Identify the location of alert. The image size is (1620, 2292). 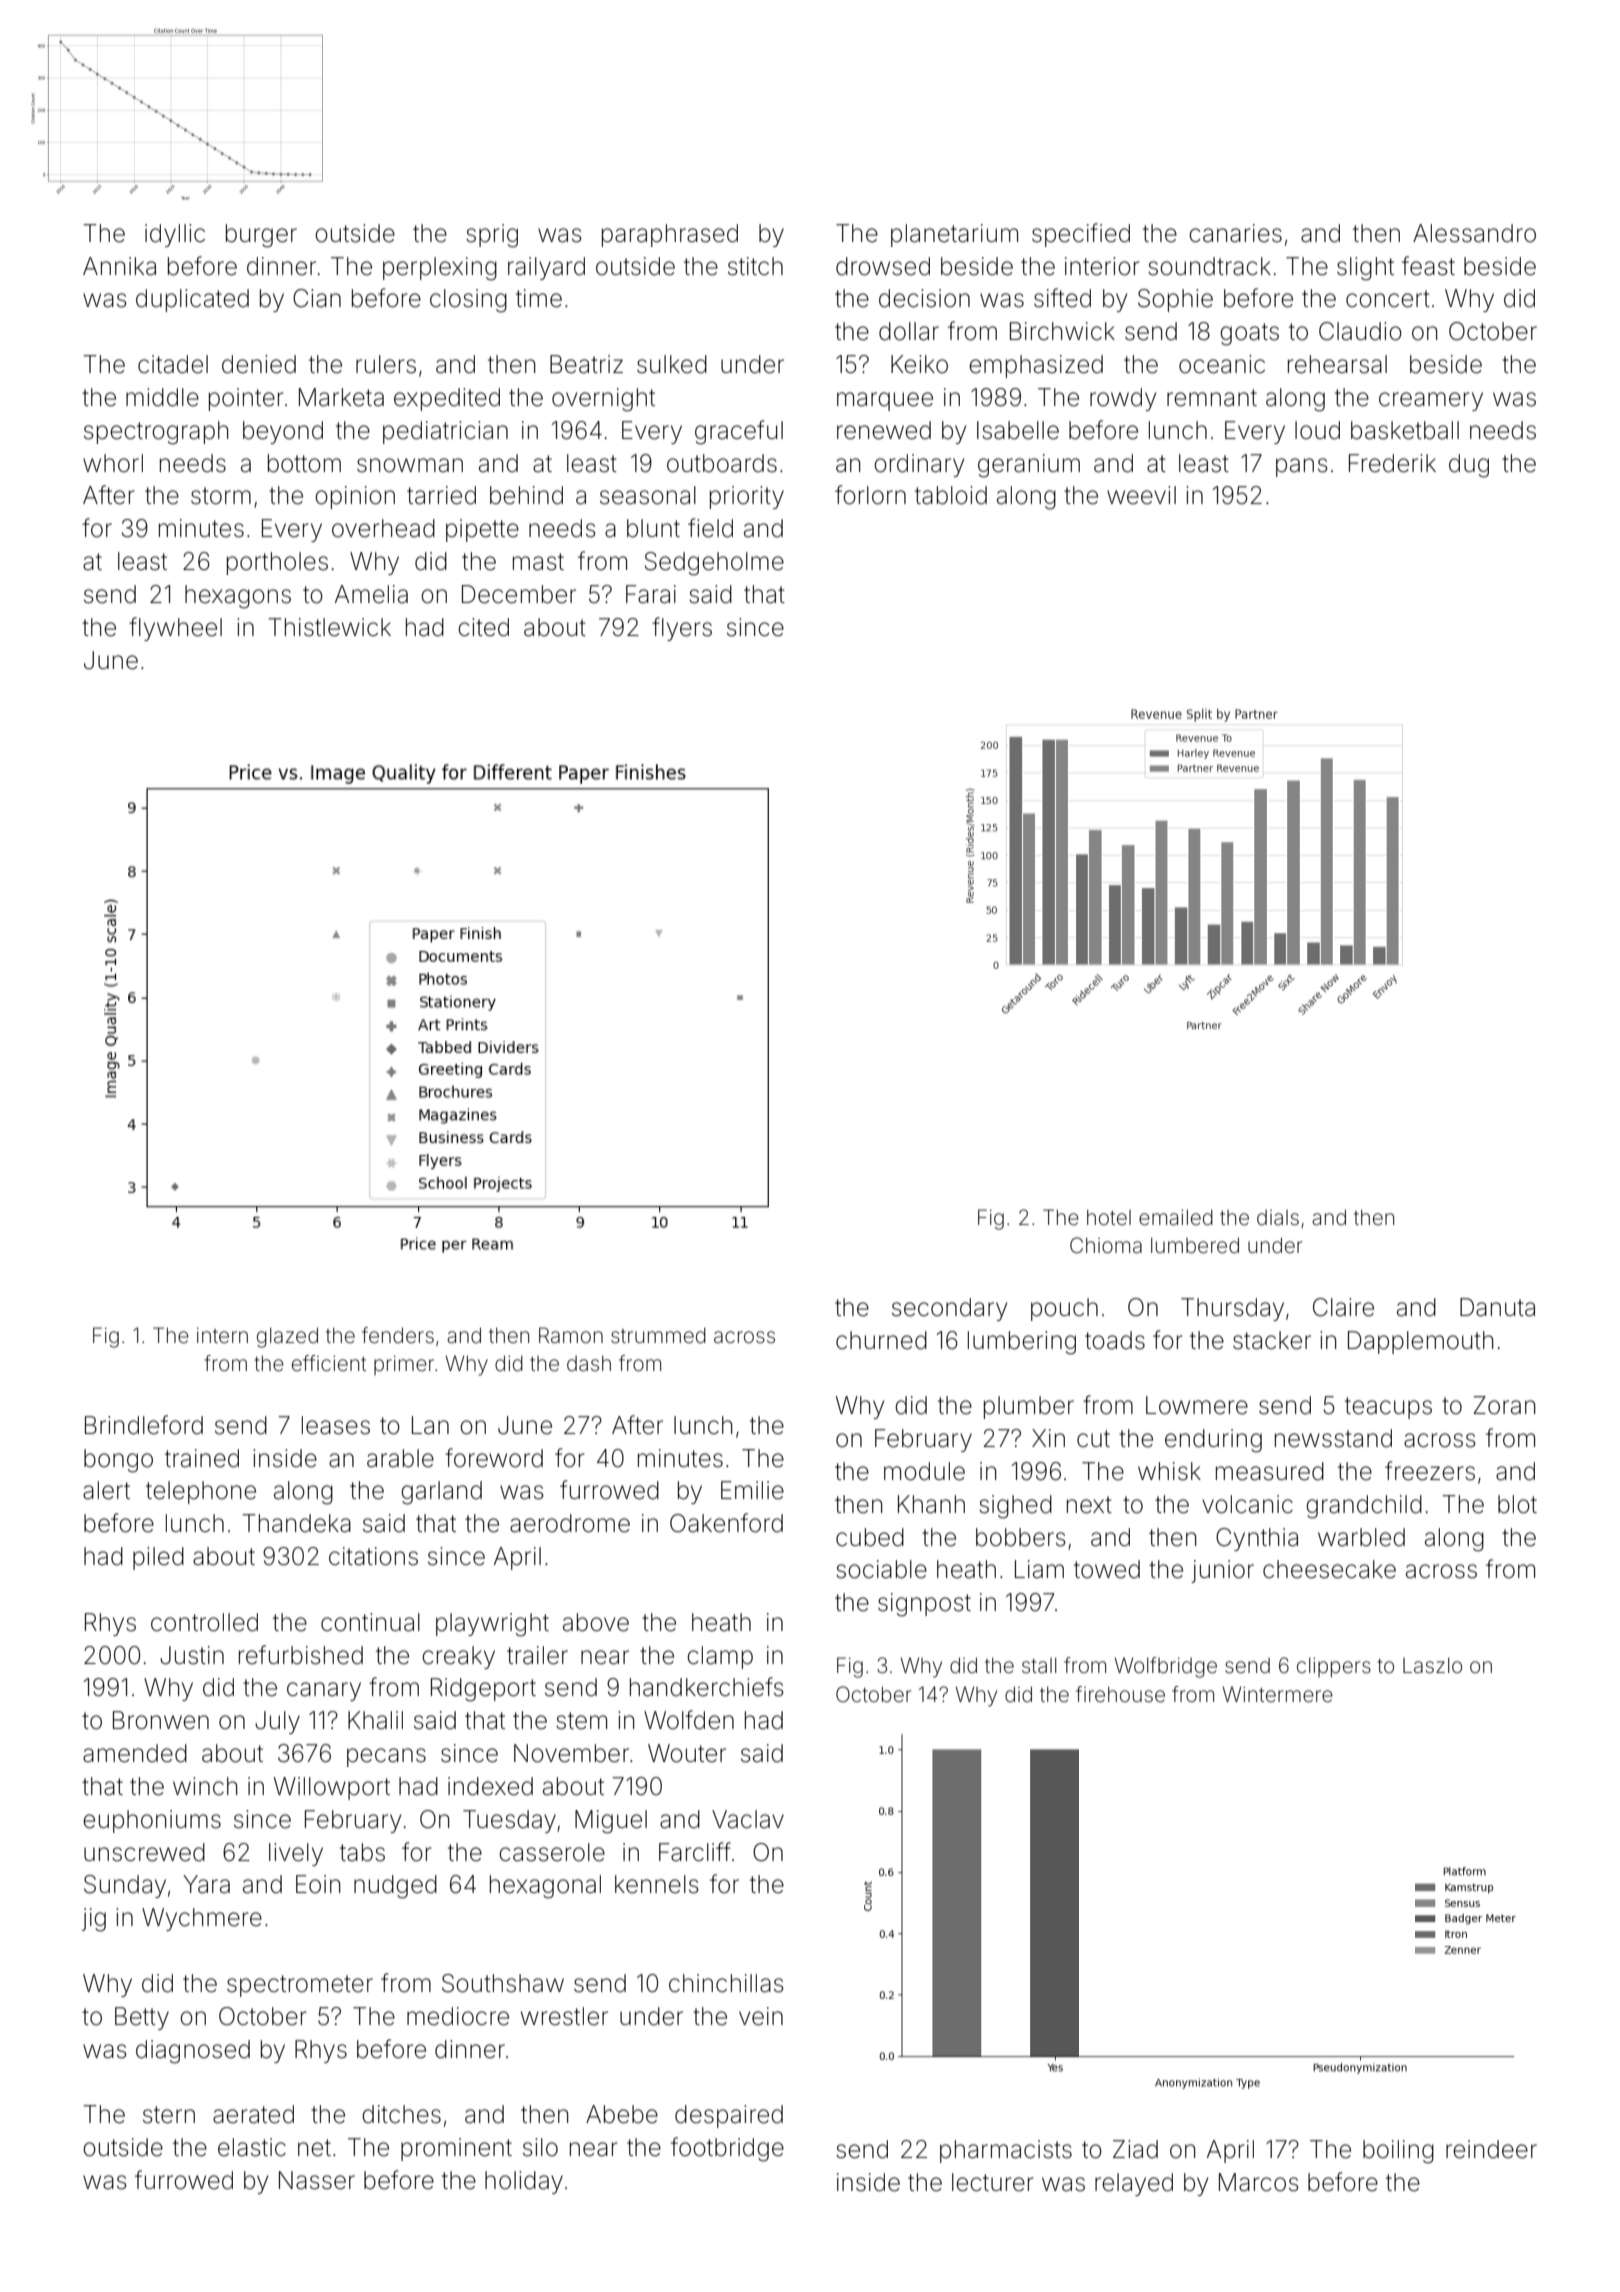
(106, 1490).
